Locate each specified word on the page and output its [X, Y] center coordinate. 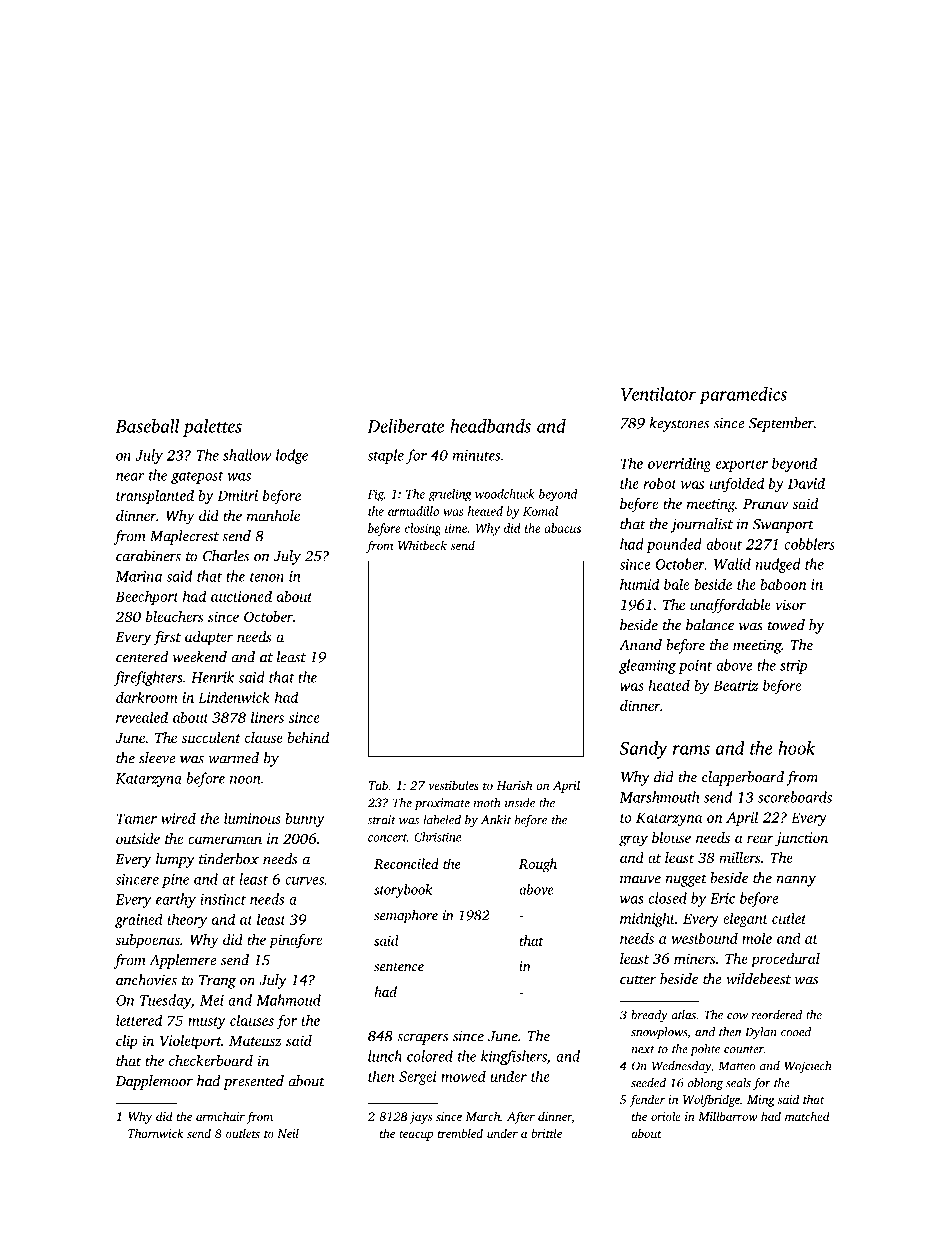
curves [304, 881]
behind [308, 737]
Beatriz [735, 685]
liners [267, 717]
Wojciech [808, 1067]
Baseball [147, 426]
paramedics [743, 395]
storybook [403, 891]
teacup [416, 1135]
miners [694, 958]
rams [691, 750]
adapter [209, 638]
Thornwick [156, 1133]
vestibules [453, 785]
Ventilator [658, 394]
